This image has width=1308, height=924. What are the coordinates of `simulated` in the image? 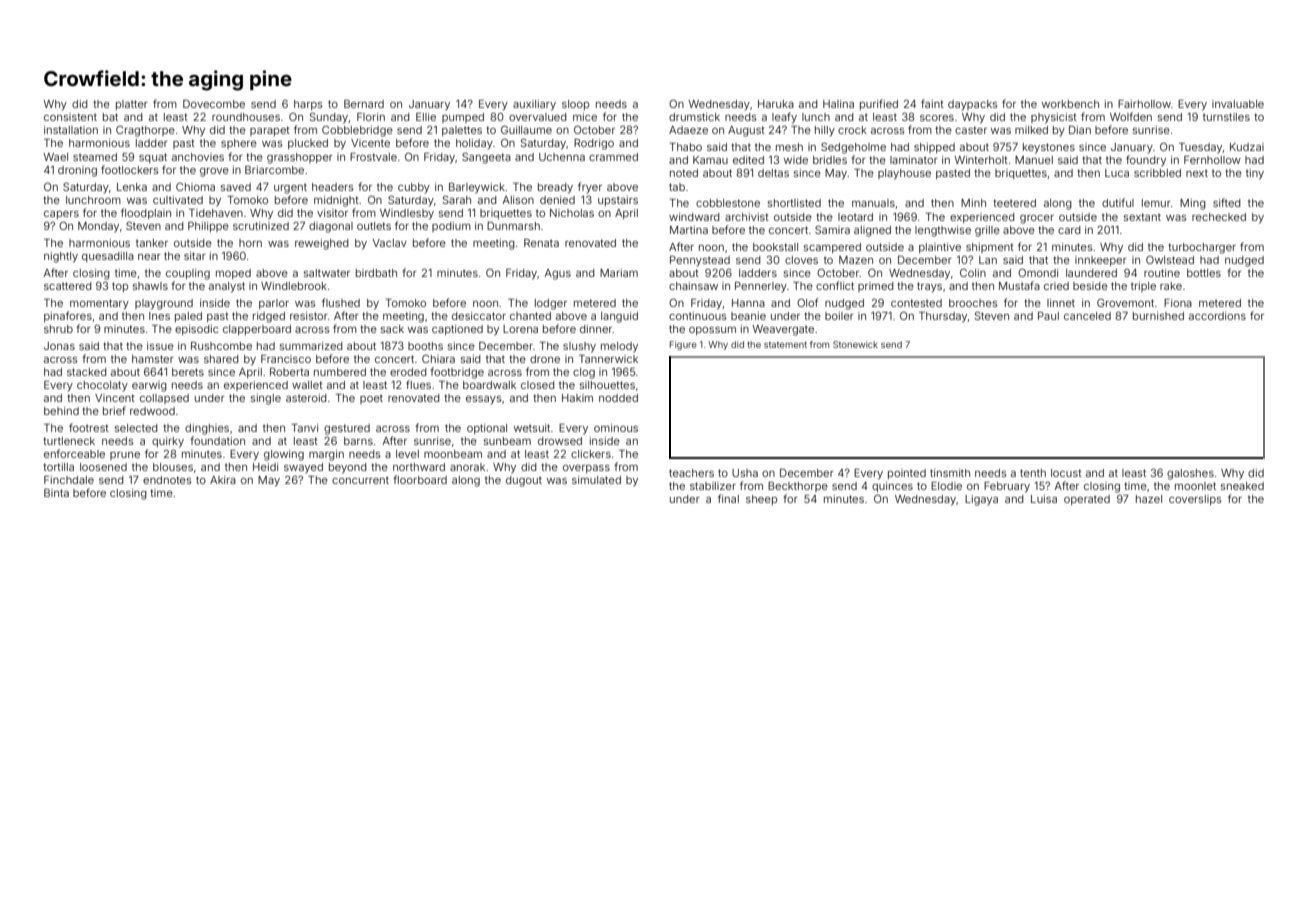 It's located at (596, 480).
